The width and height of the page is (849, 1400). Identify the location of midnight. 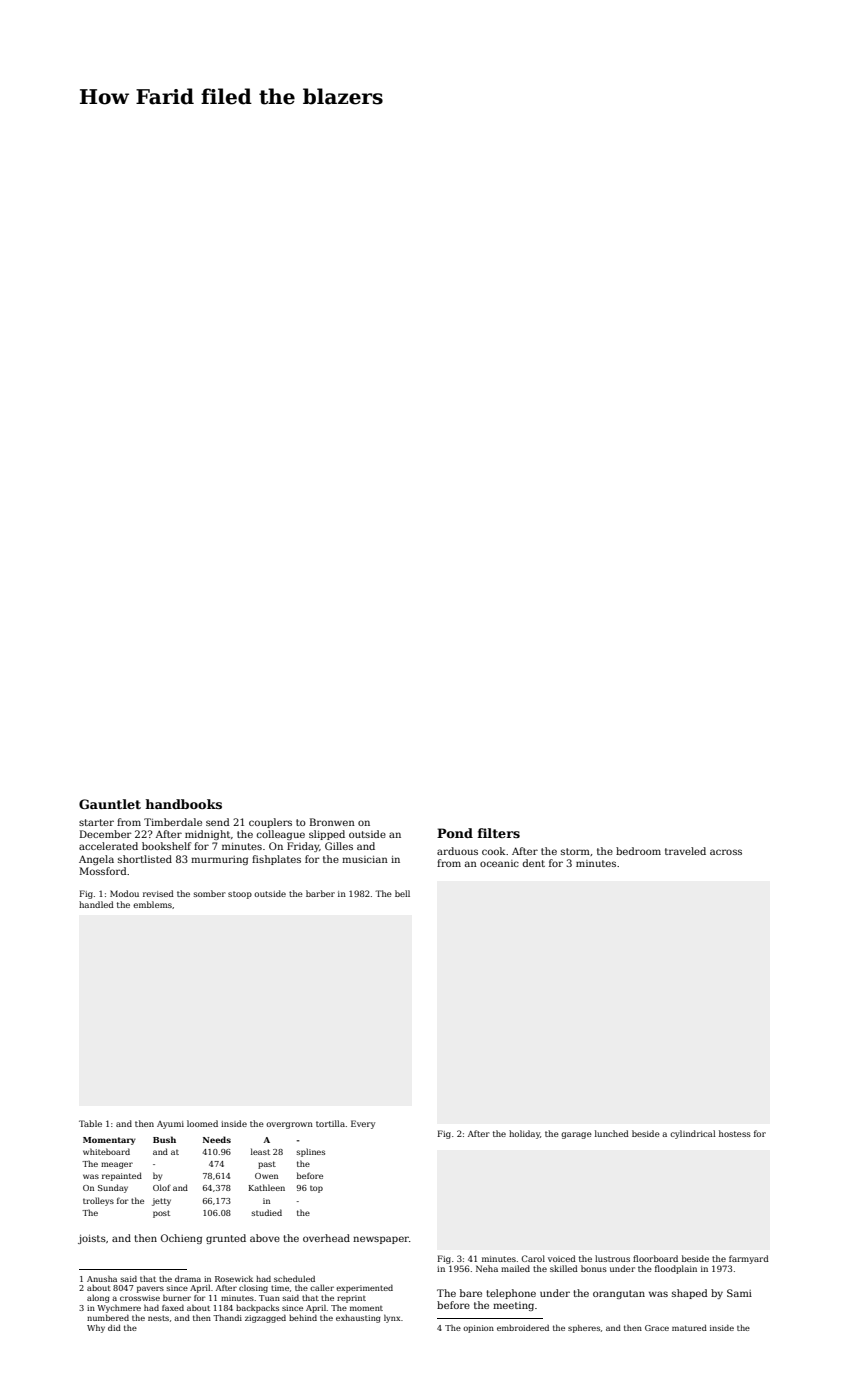
(207, 835).
